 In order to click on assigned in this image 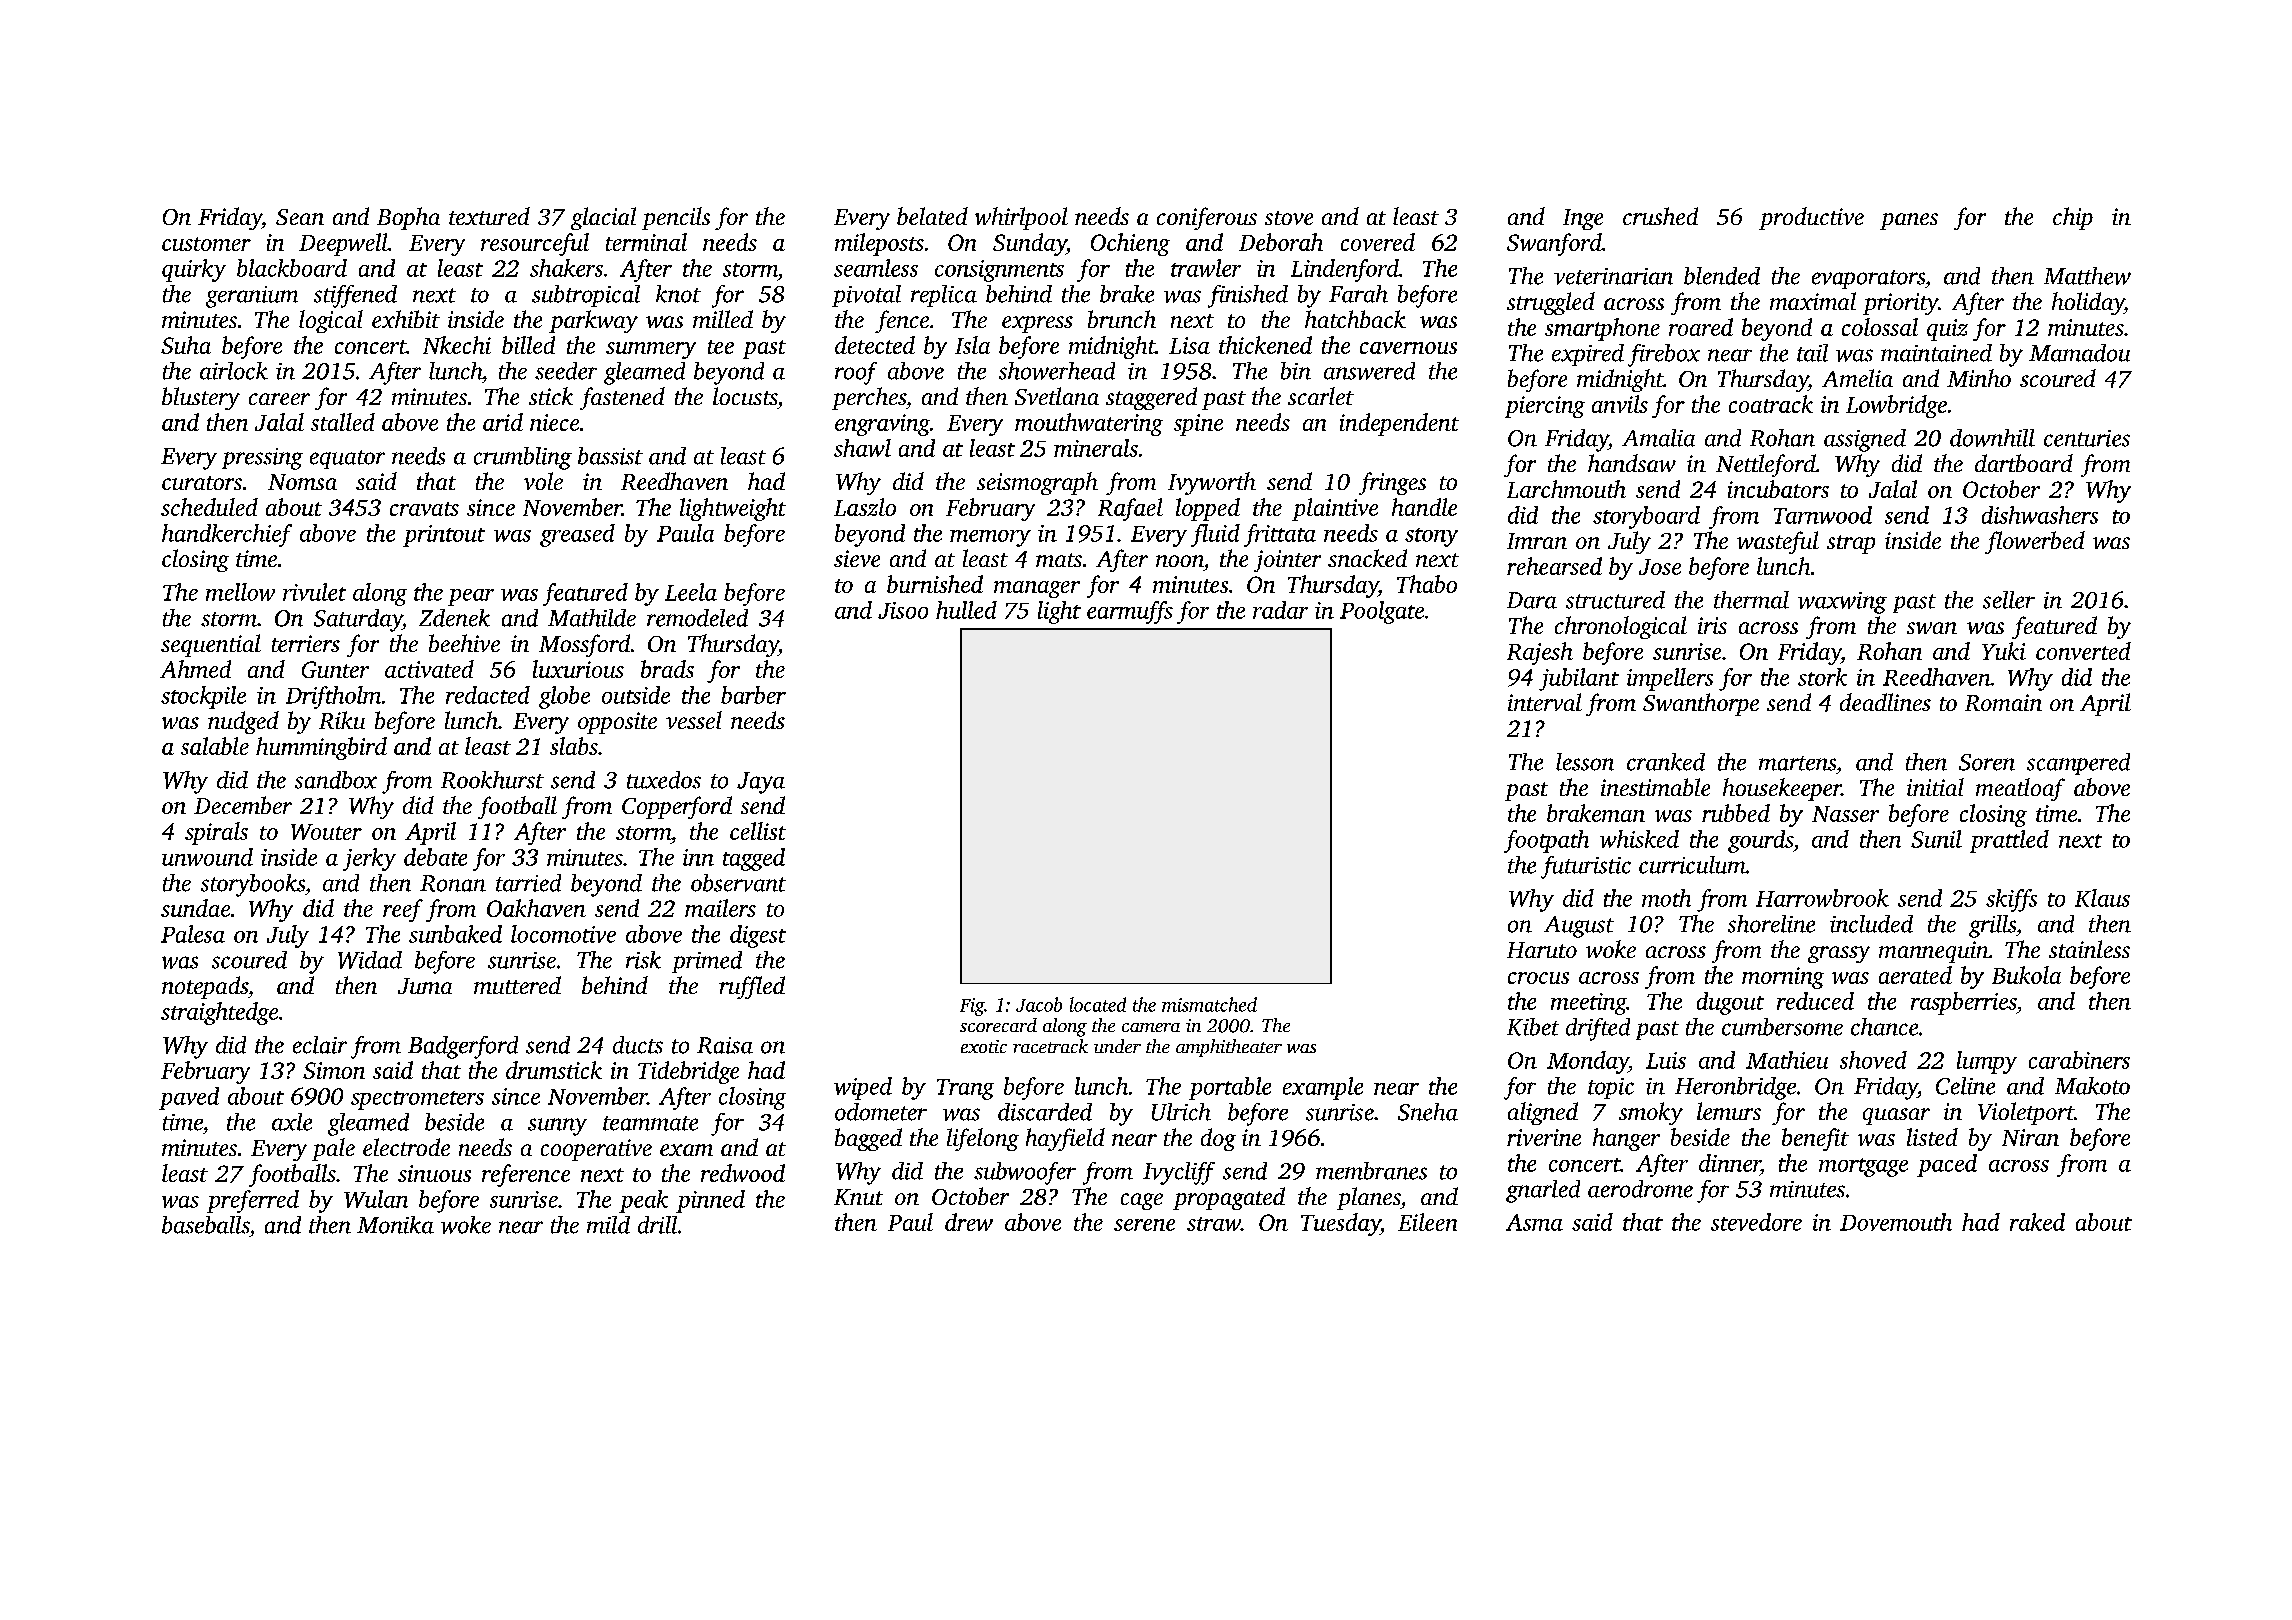, I will do `click(1865, 440)`.
